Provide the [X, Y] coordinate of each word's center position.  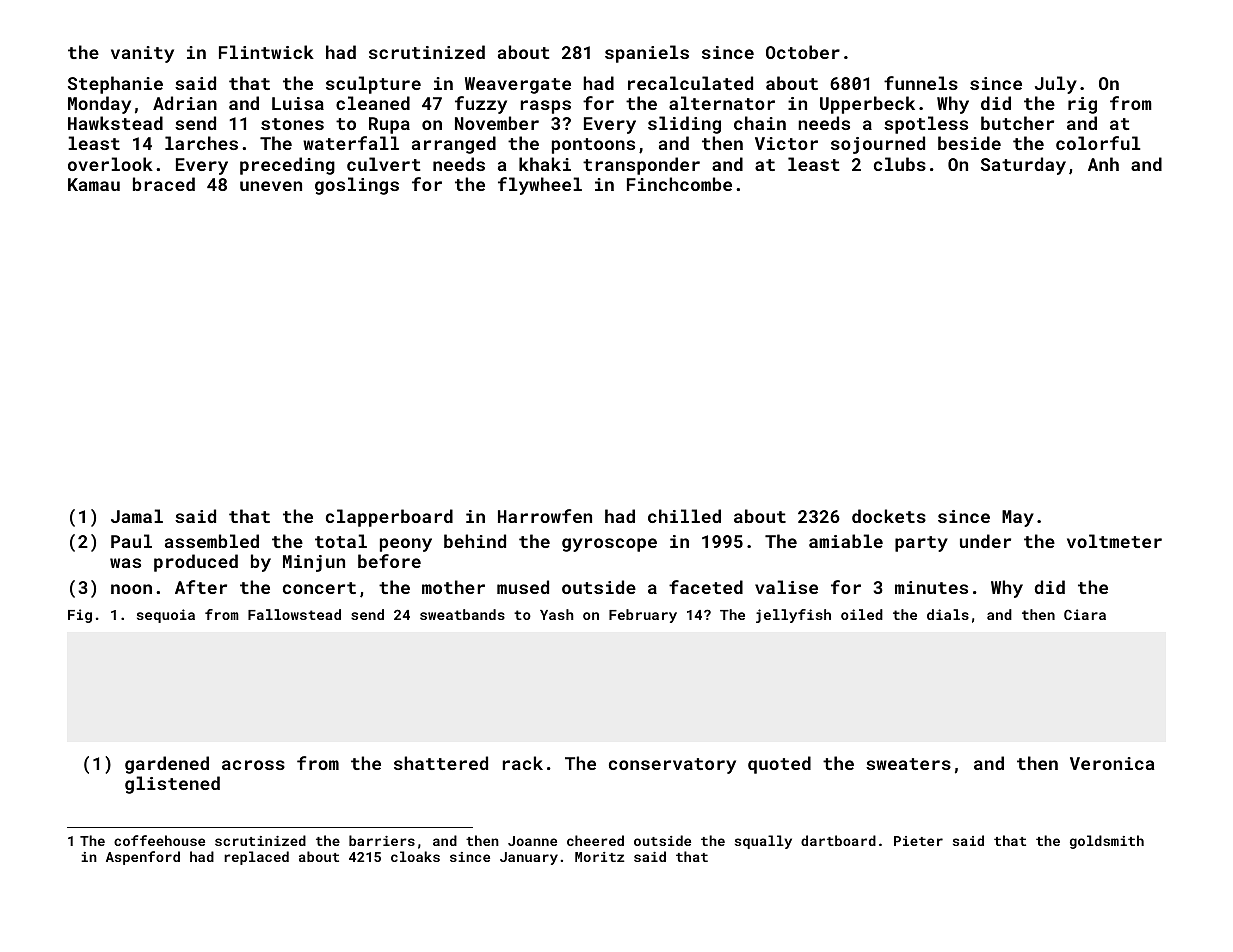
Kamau [94, 184]
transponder [641, 166]
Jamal [137, 516]
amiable [846, 541]
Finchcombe [679, 184]
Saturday [1023, 166]
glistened [172, 785]
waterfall [351, 143]
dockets [889, 516]
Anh [1103, 164]
